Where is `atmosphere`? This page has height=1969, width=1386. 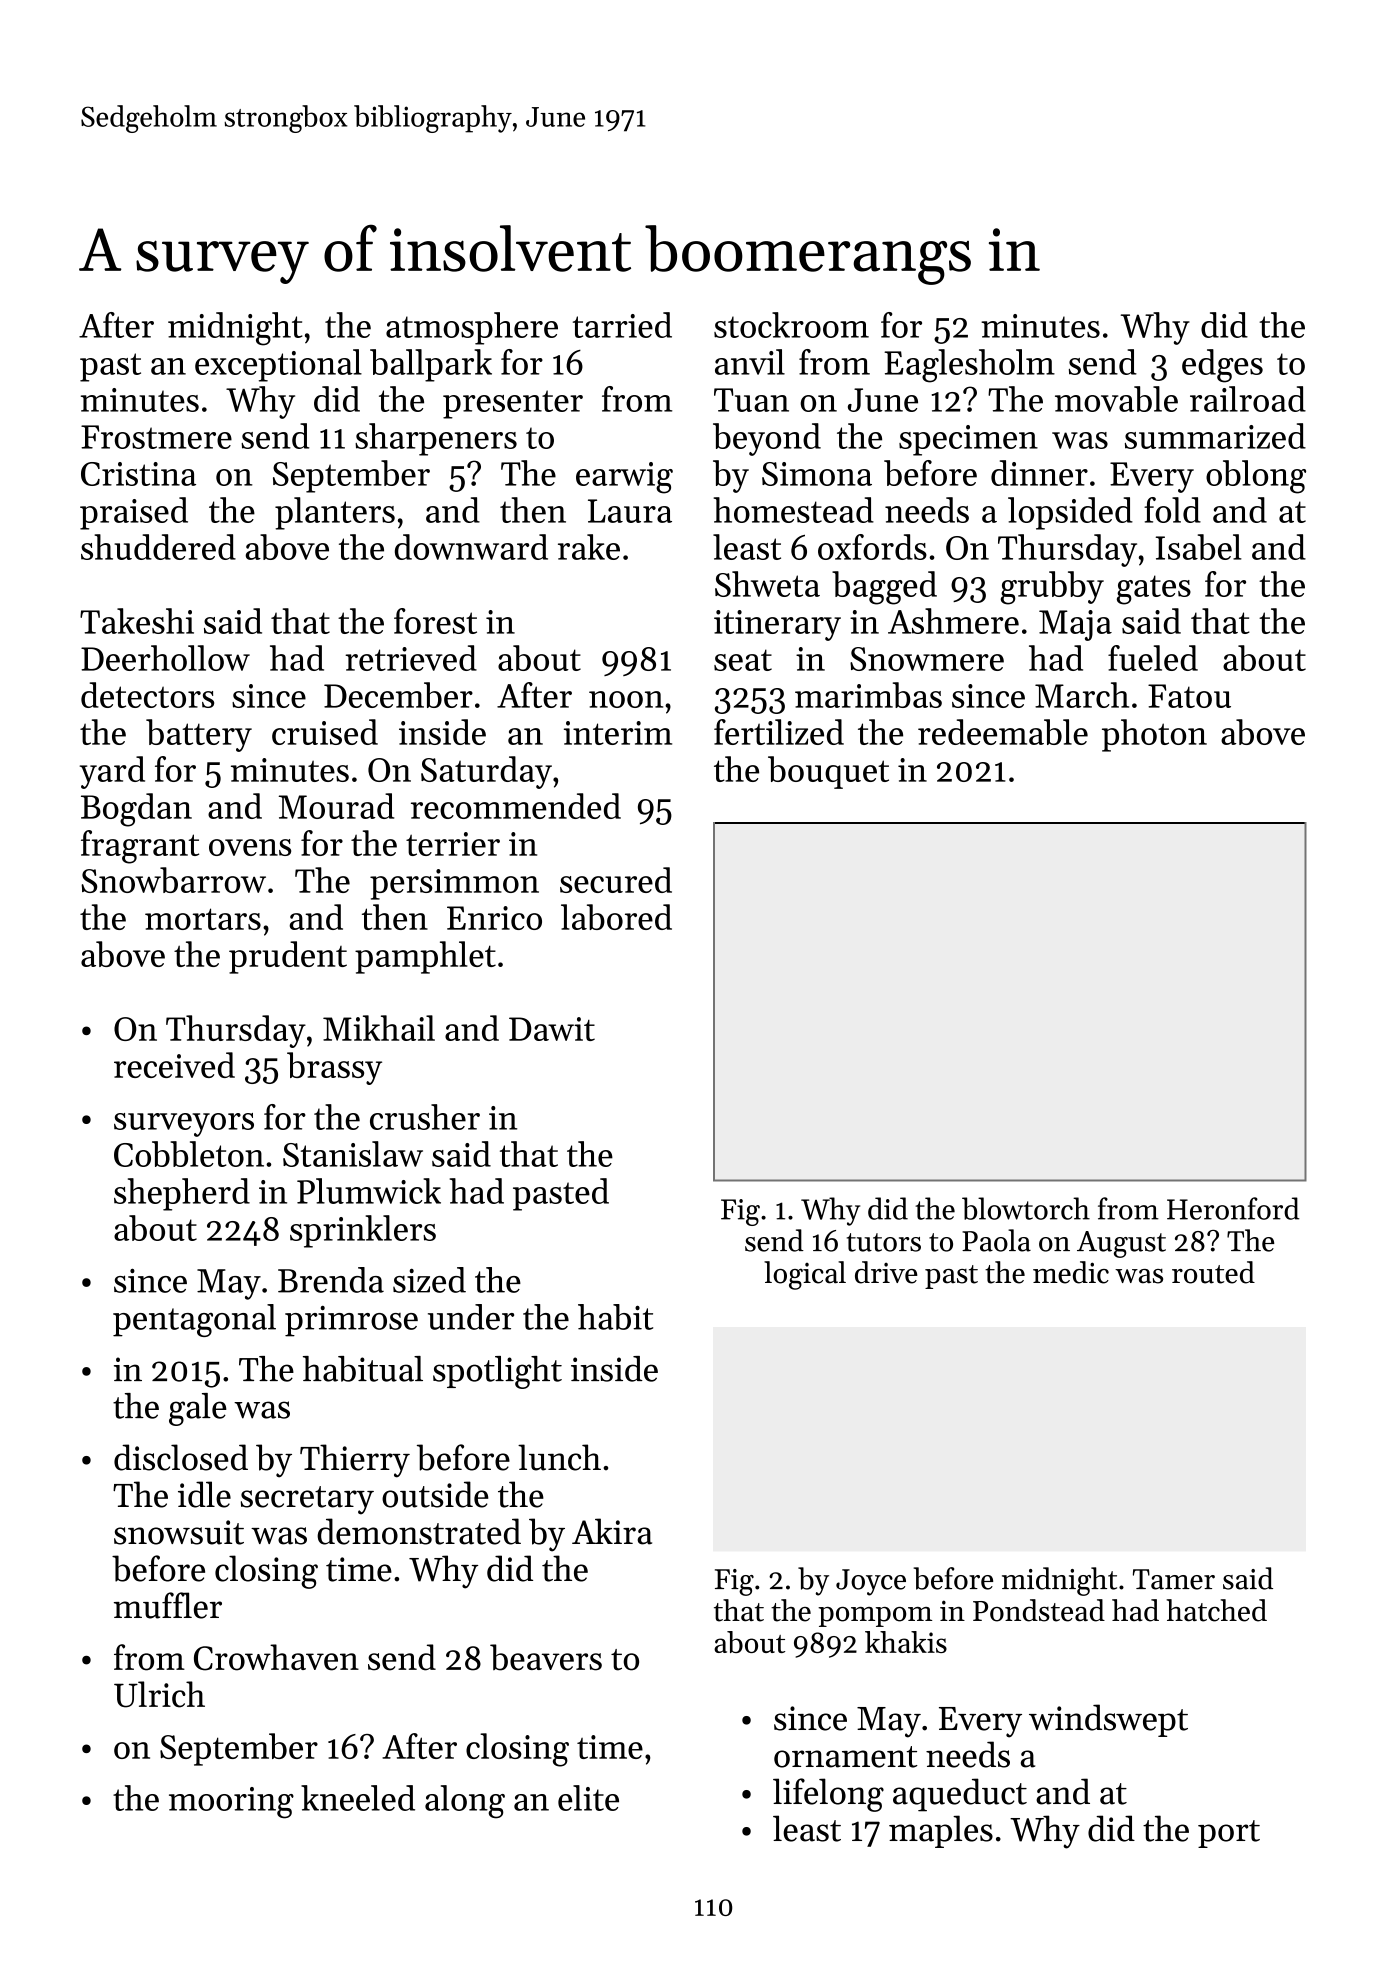
atmosphere is located at coordinates (472, 328).
